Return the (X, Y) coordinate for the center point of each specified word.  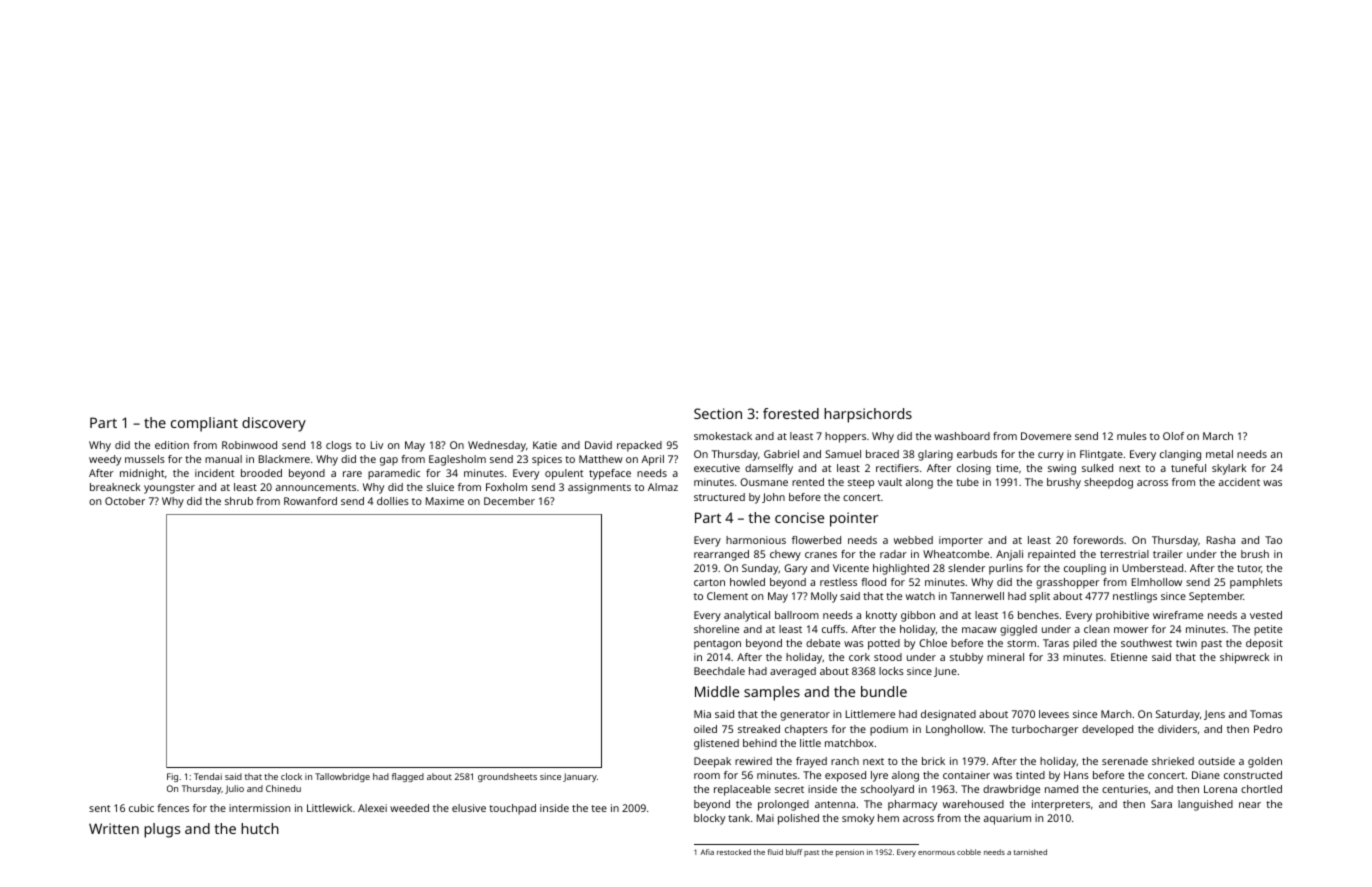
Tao (1273, 540)
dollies (393, 501)
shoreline (716, 629)
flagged (408, 777)
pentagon (717, 645)
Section (718, 413)
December (509, 501)
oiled (705, 729)
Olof (1173, 436)
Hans (1076, 775)
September (1216, 597)
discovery (274, 424)
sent (100, 808)
